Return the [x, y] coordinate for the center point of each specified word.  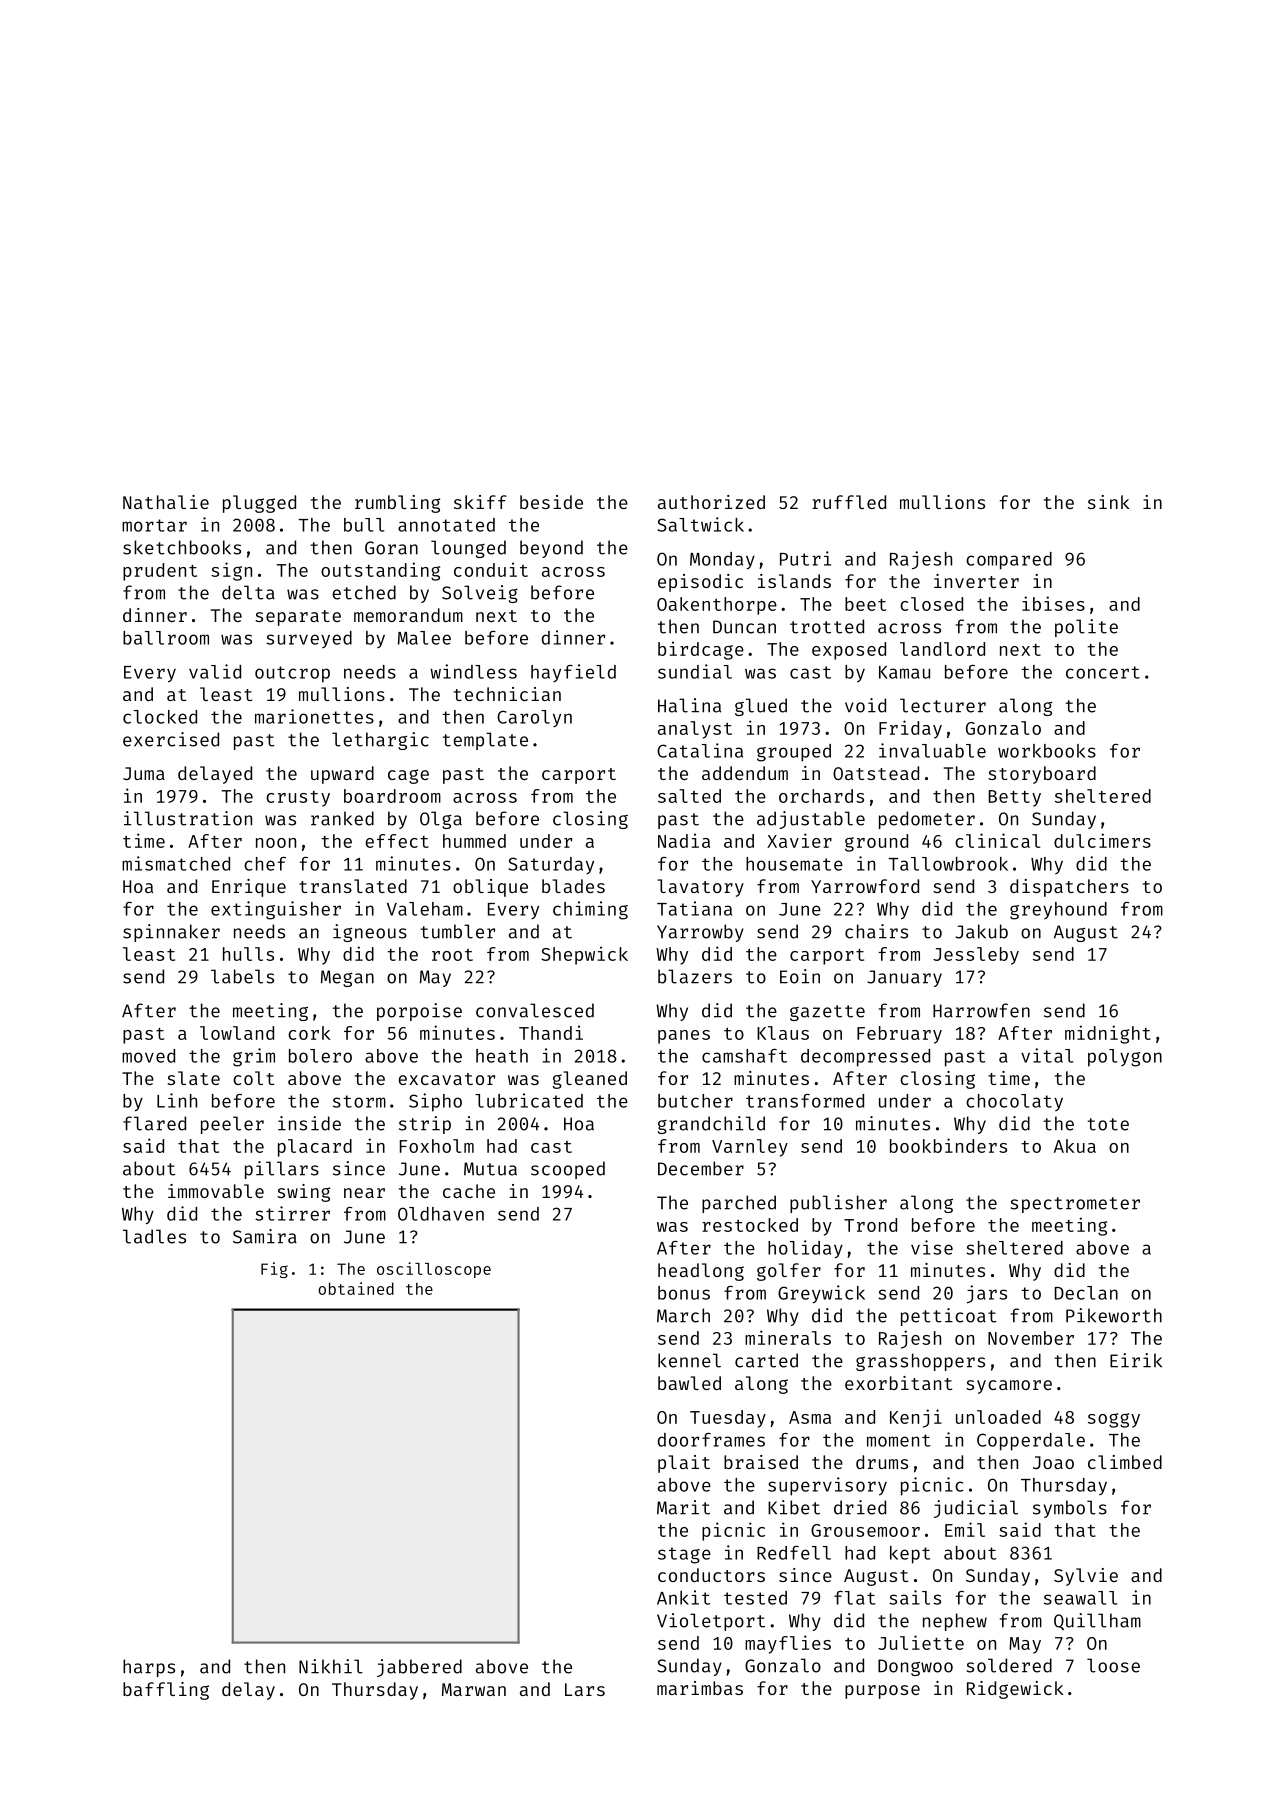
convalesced [535, 1010]
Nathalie [166, 502]
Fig [274, 1270]
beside [551, 502]
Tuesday [728, 1419]
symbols [1070, 1509]
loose [1113, 1665]
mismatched [176, 863]
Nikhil [331, 1666]
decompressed [865, 1058]
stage [684, 1555]
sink [1109, 502]
